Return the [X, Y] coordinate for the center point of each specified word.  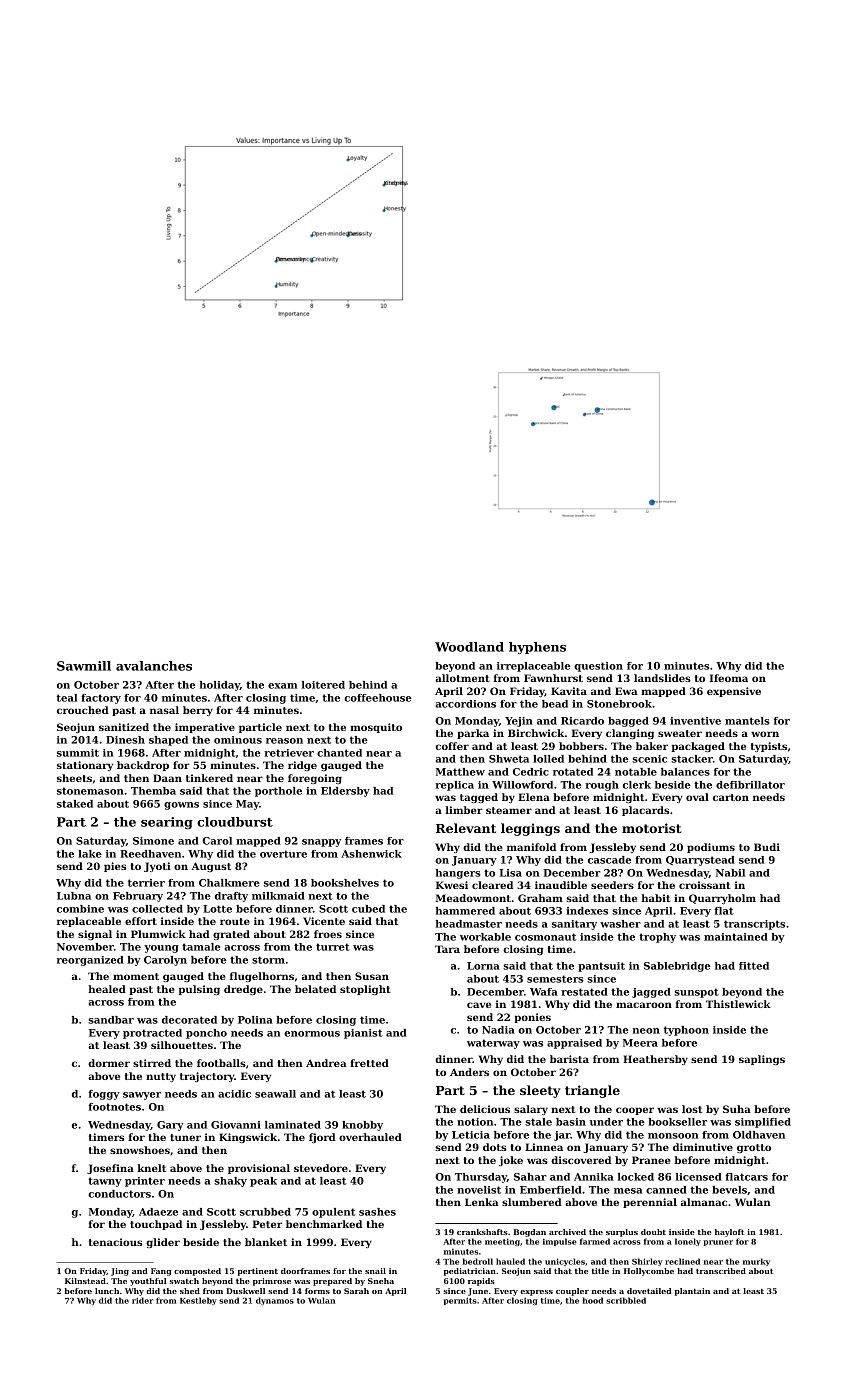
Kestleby [198, 1301]
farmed [595, 1241]
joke [511, 1161]
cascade [609, 860]
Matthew [460, 772]
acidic [234, 1094]
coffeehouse [377, 698]
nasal [164, 710]
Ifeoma [729, 678]
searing [167, 823]
